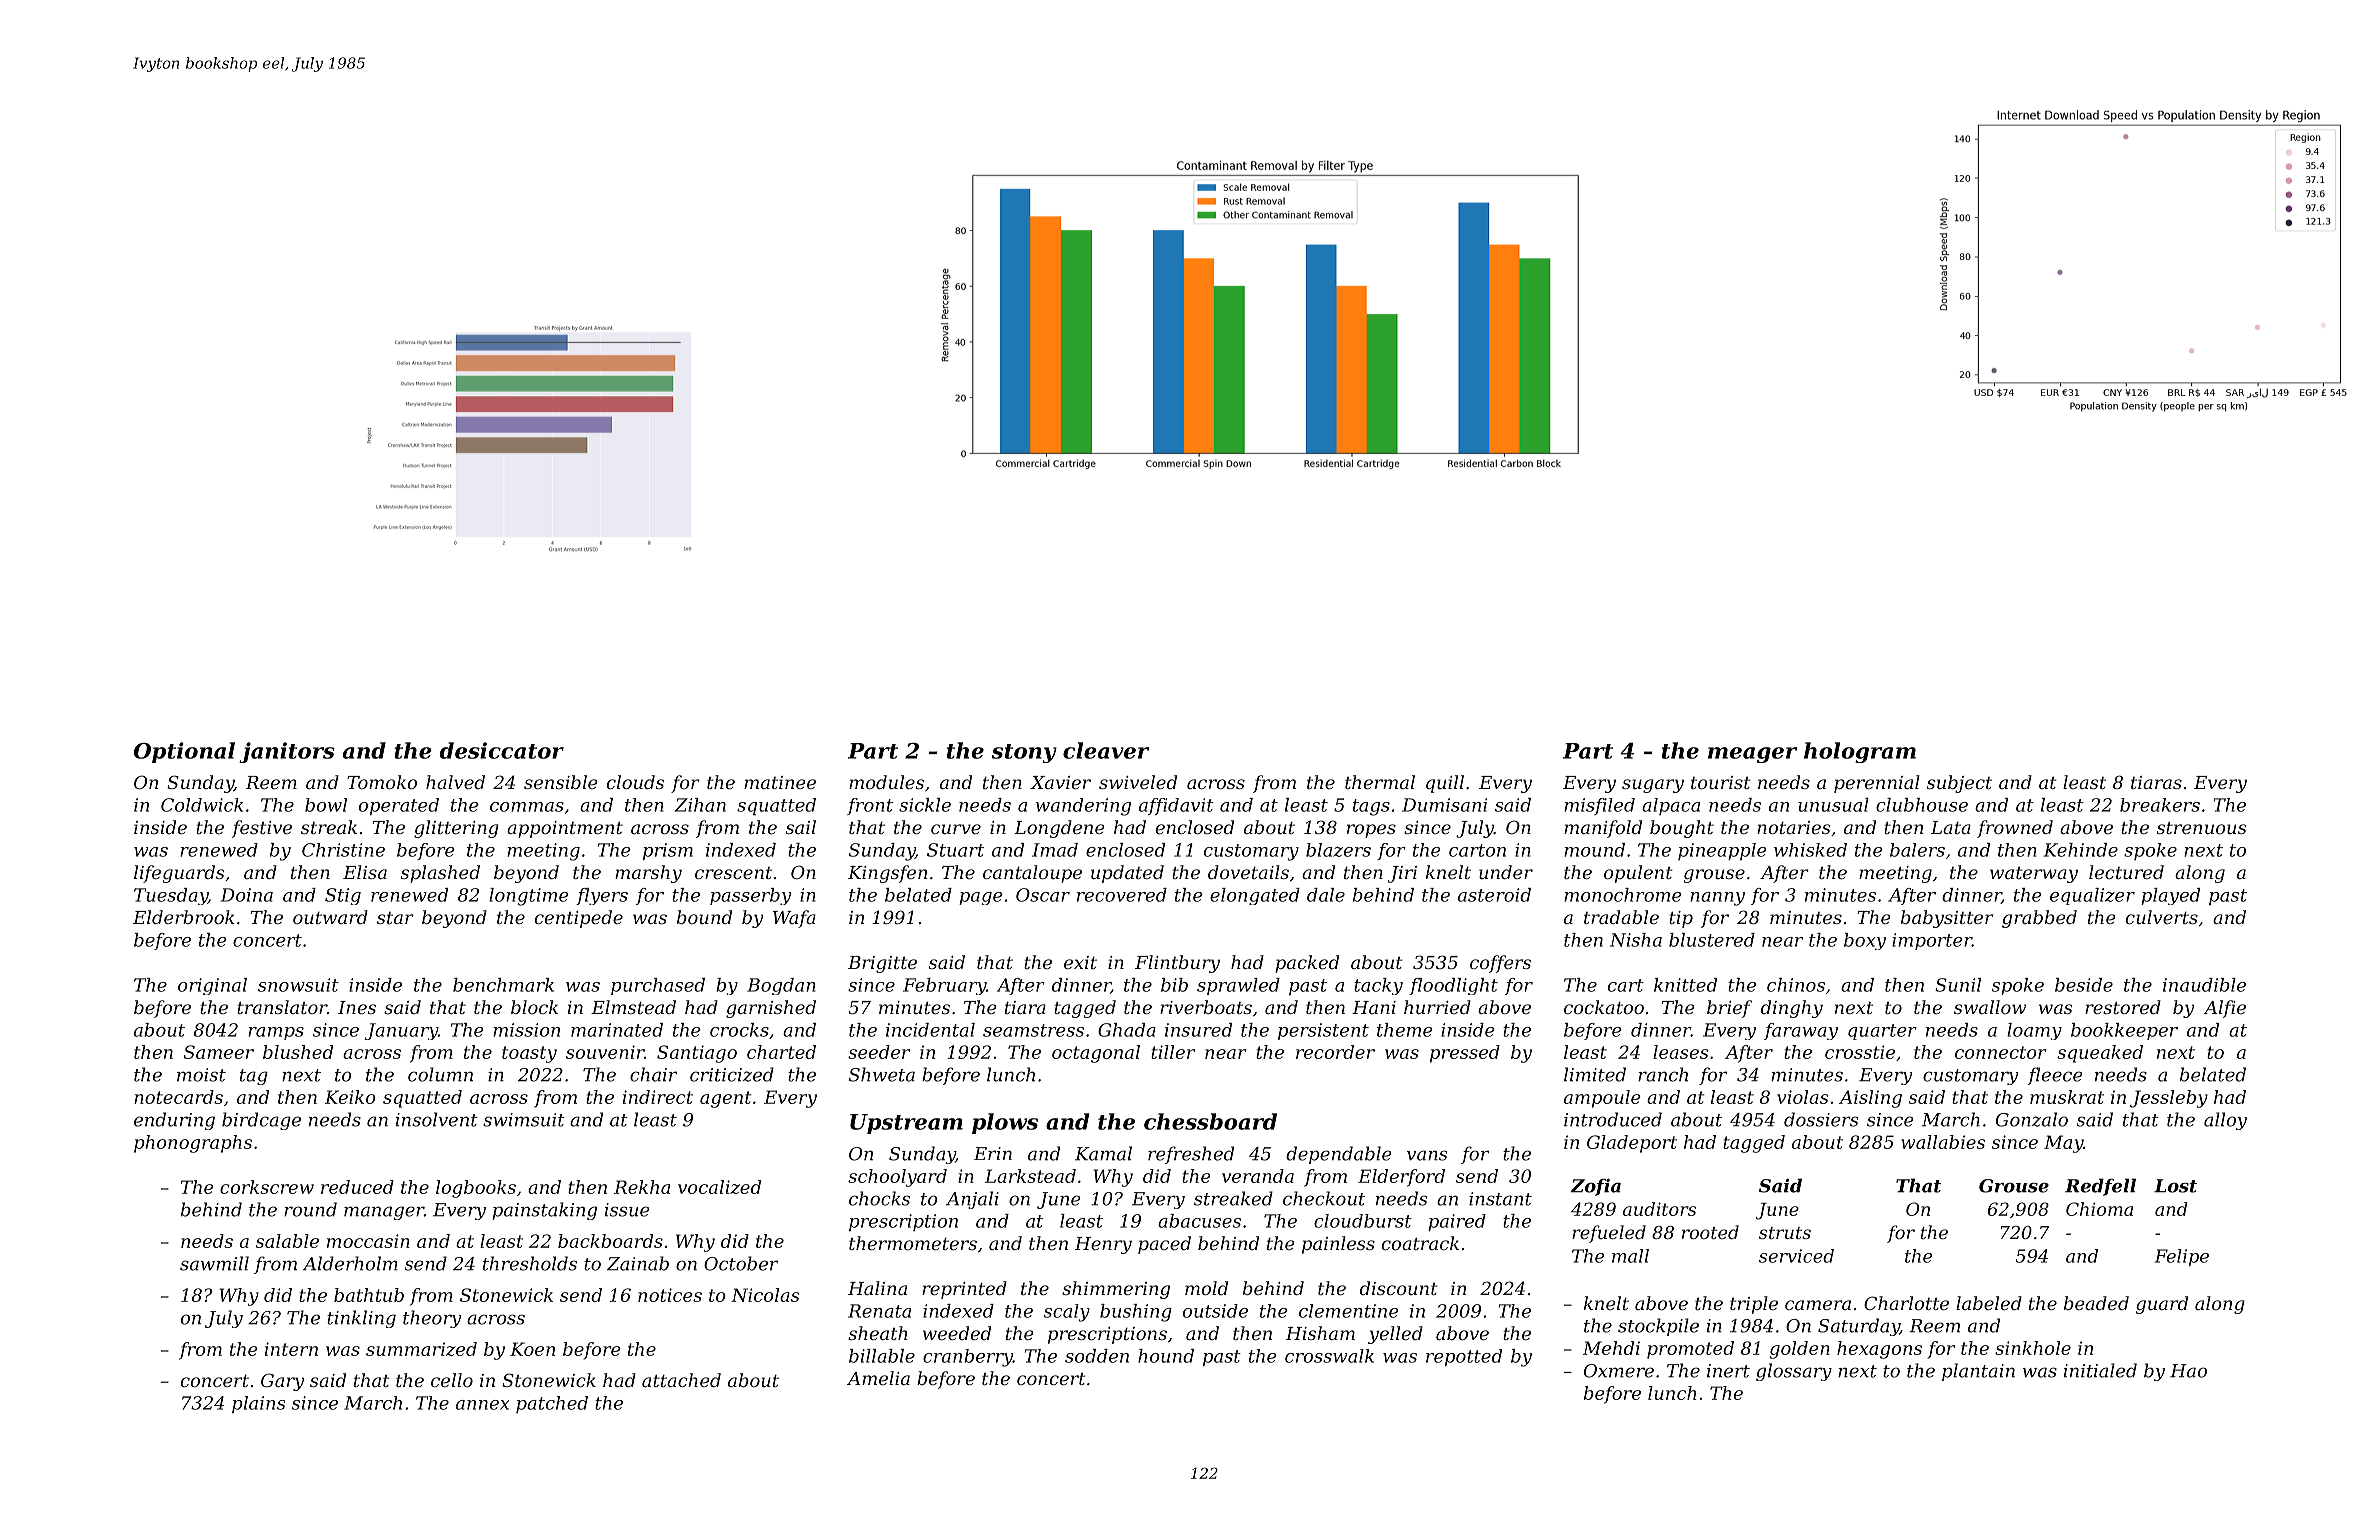 The height and width of the document is (1540, 2380). I want to click on notaries, so click(1794, 827).
